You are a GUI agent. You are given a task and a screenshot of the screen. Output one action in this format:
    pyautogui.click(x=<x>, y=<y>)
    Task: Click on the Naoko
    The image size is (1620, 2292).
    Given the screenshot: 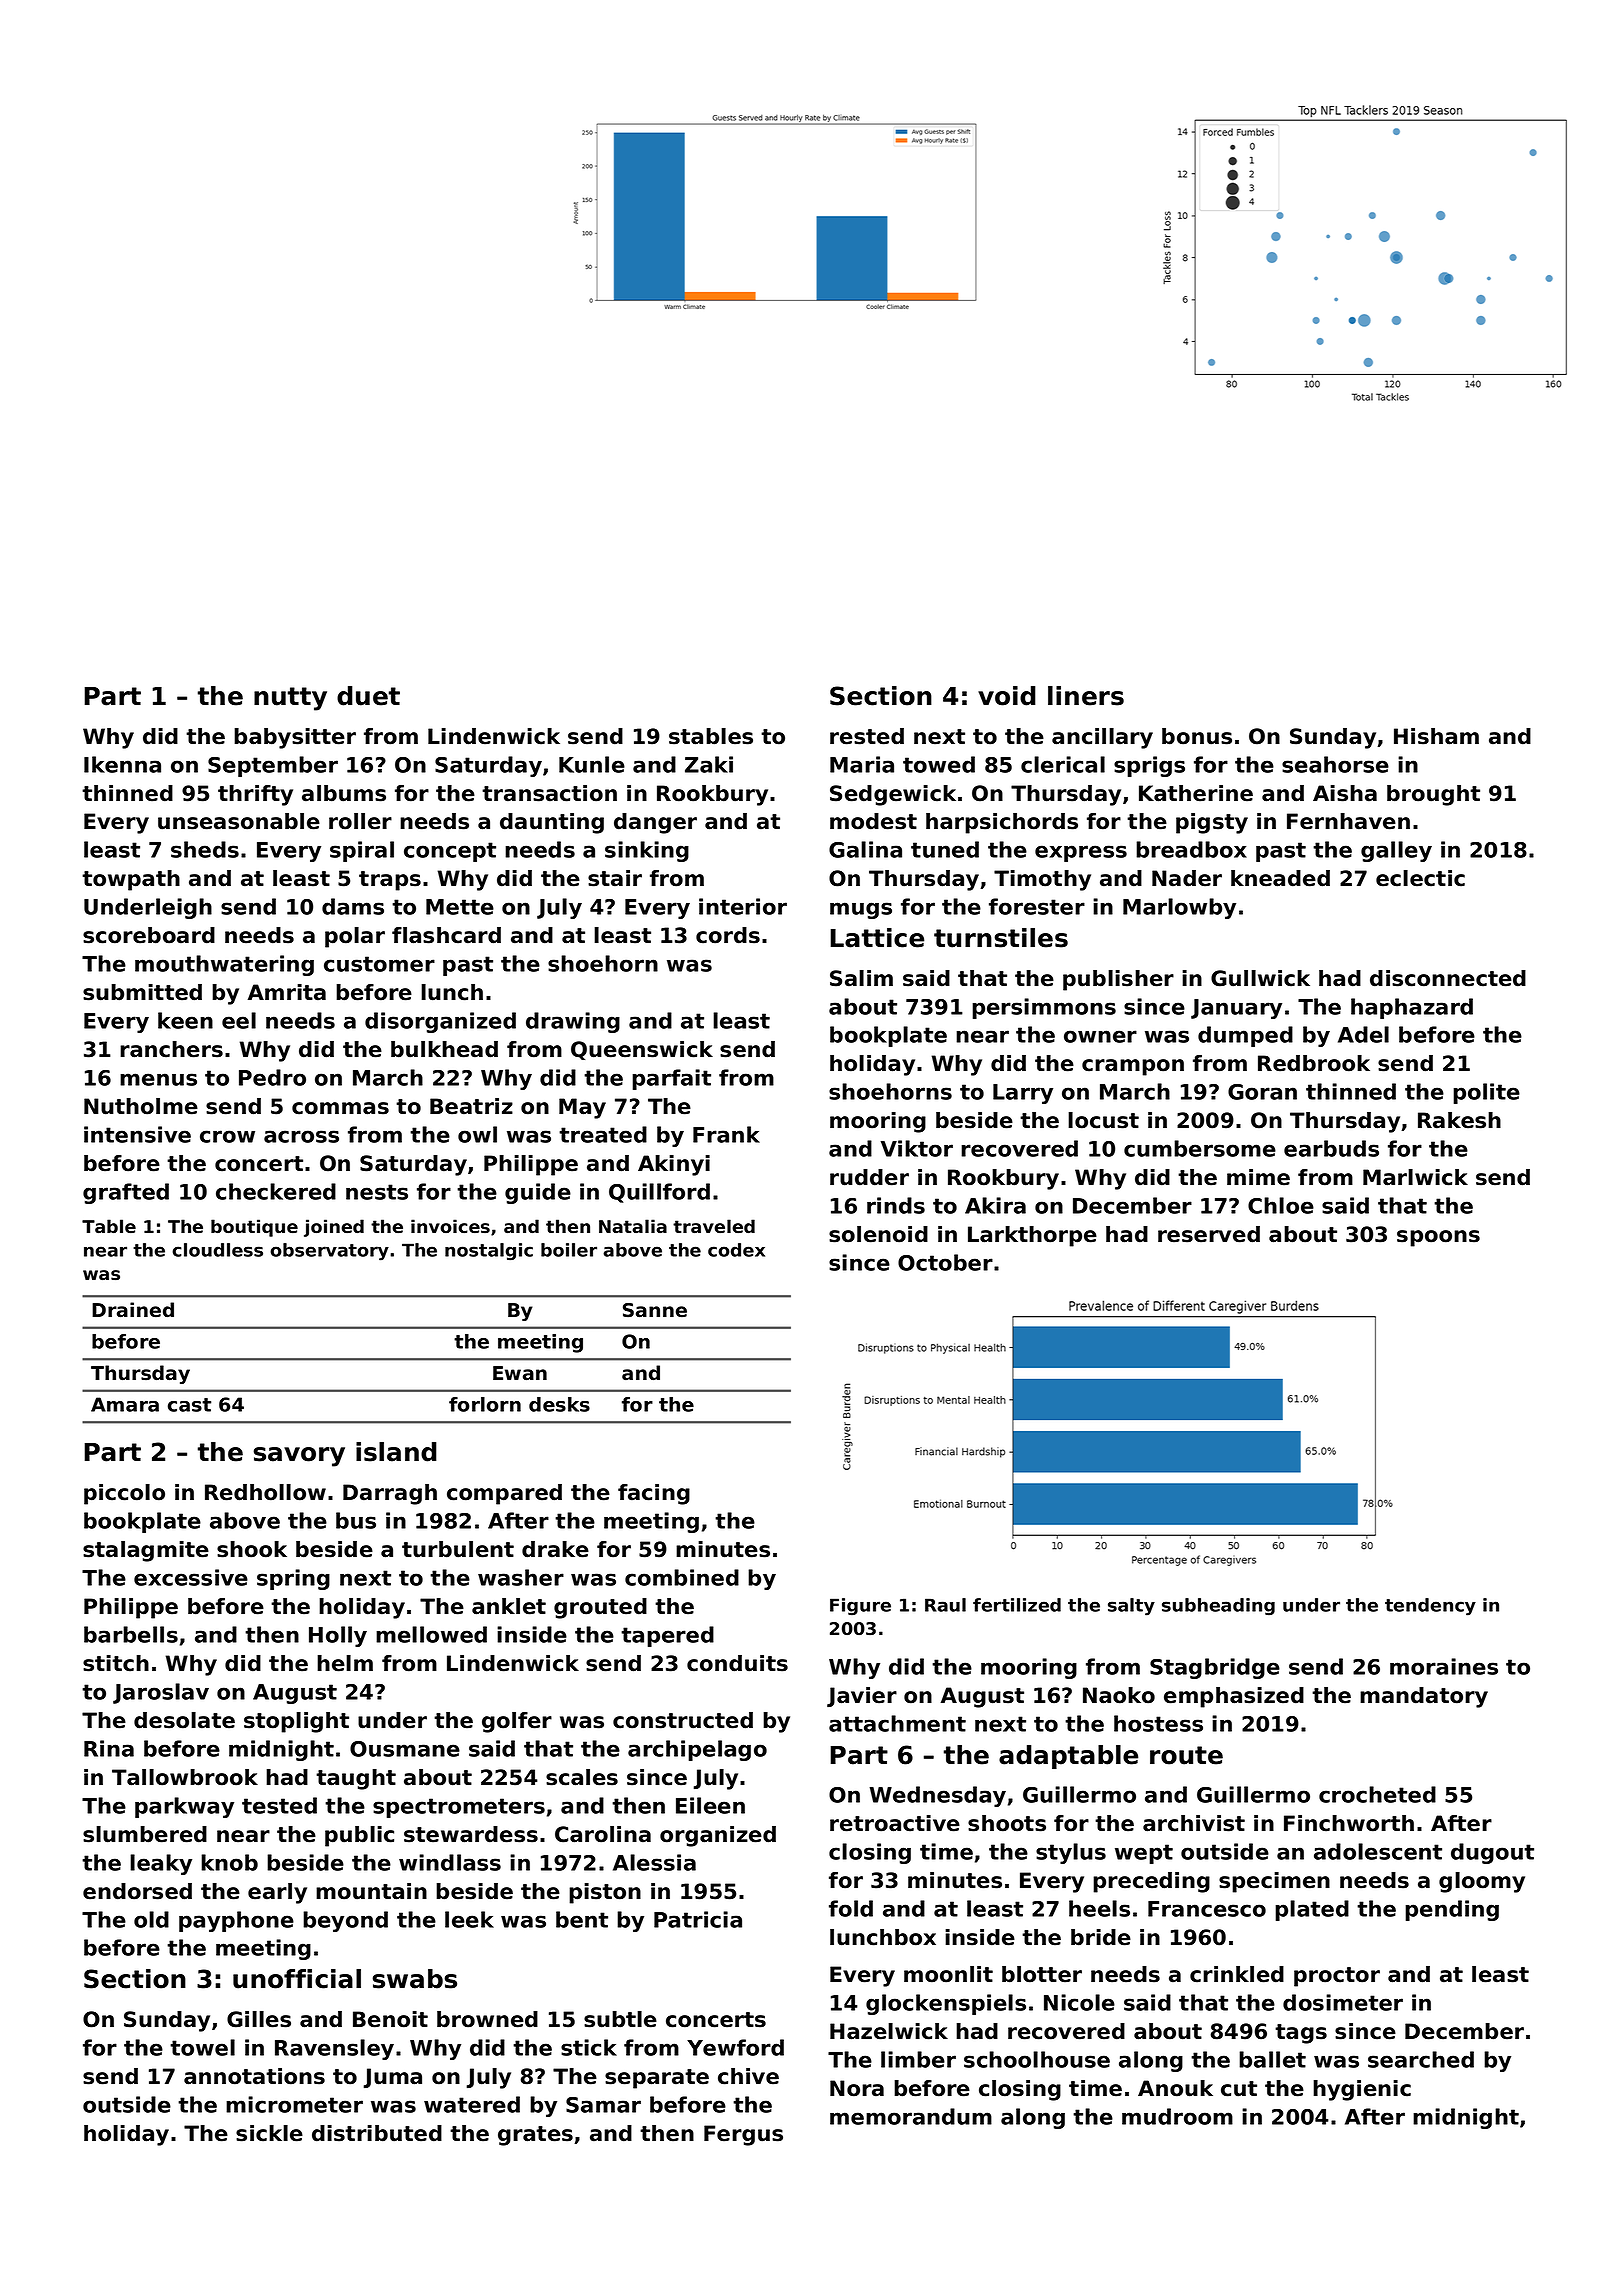 What is the action you would take?
    pyautogui.click(x=1119, y=1695)
